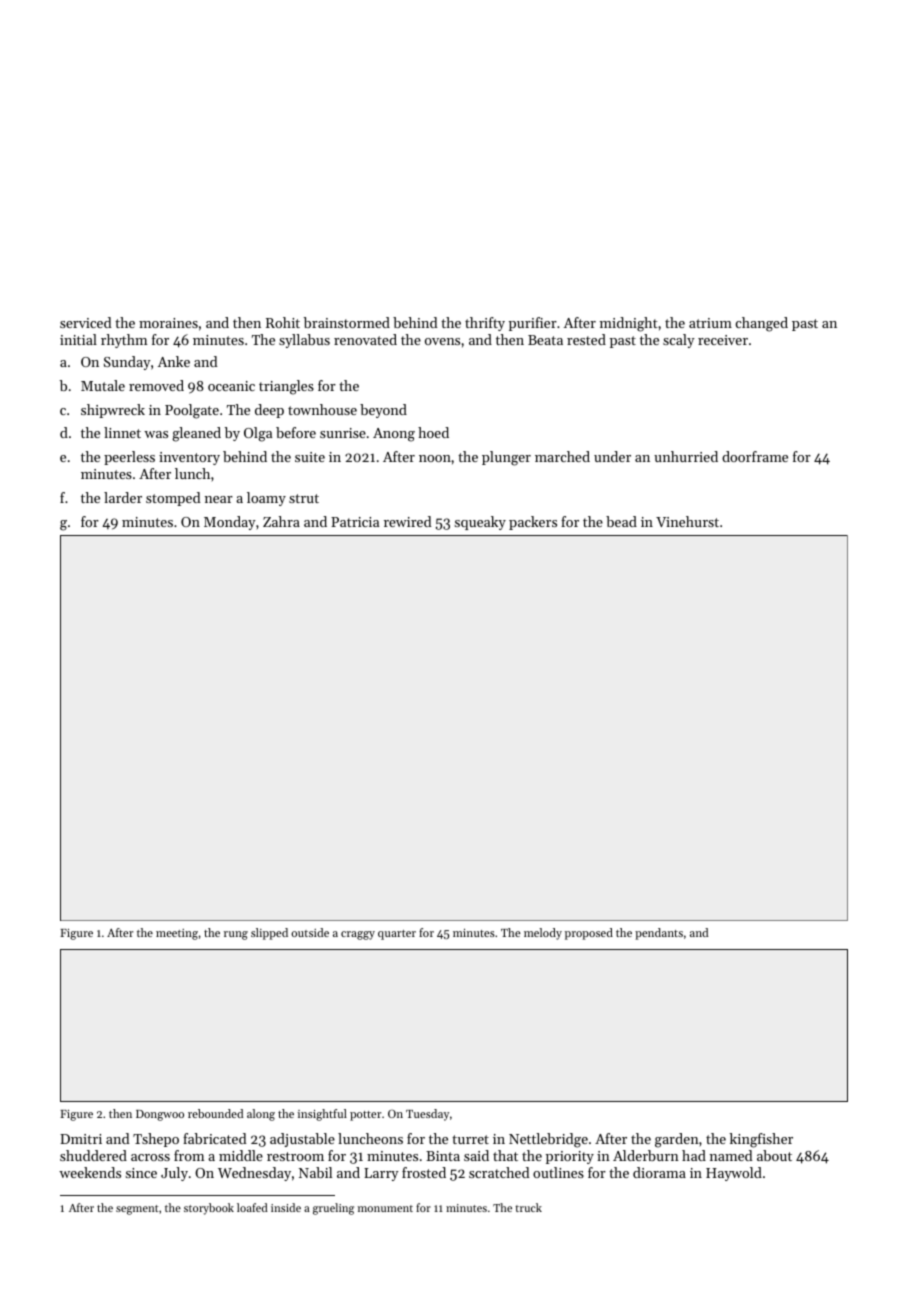 This screenshot has height=1316, width=908. Describe the element at coordinates (85, 322) in the screenshot. I see `serviced` at that location.
